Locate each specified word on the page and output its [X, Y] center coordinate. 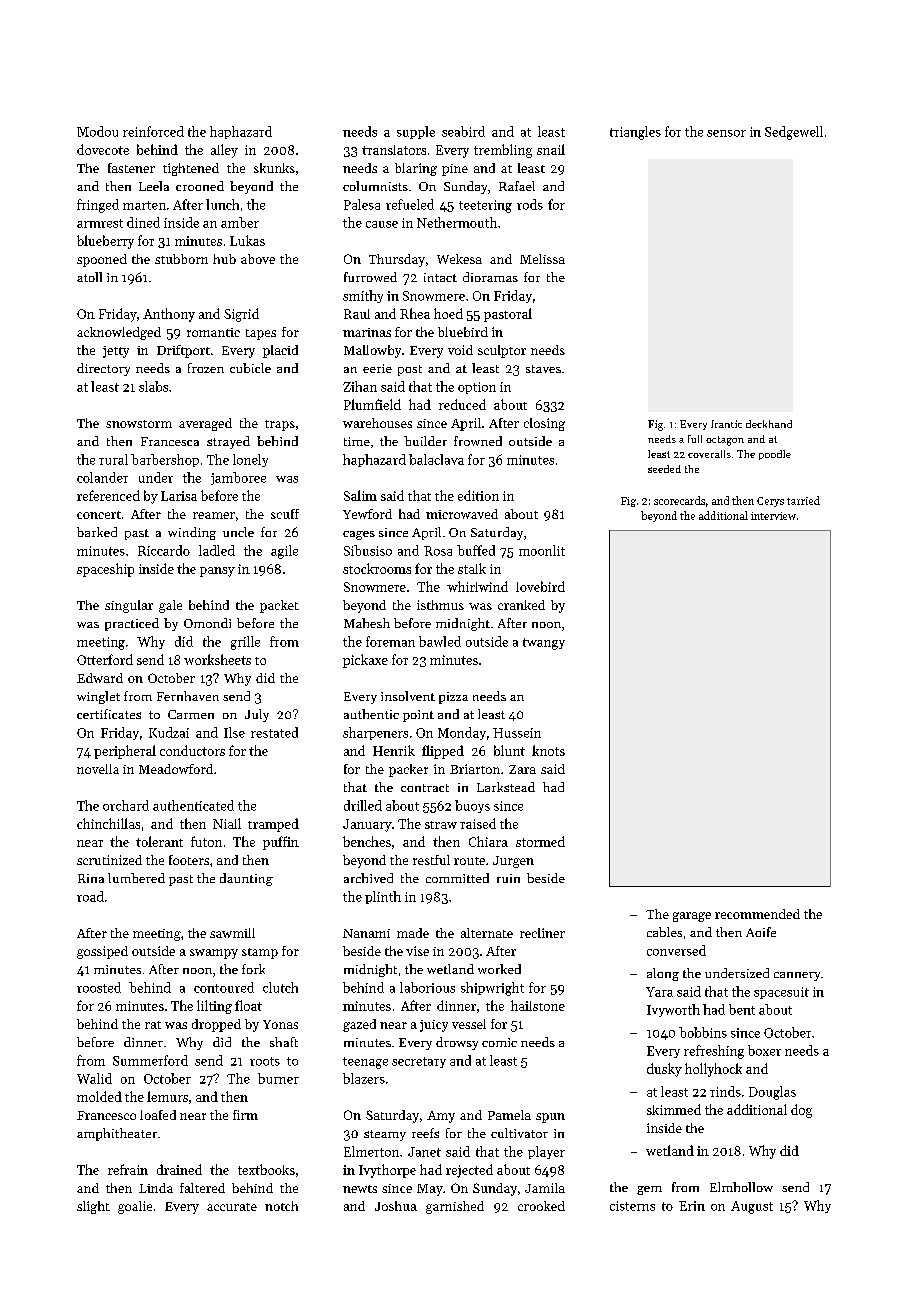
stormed [540, 841]
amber [240, 222]
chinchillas [108, 823]
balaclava [436, 459]
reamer [214, 515]
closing [544, 424]
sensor [726, 133]
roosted [99, 987]
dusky [664, 1070]
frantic [726, 424]
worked [499, 969]
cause [382, 224]
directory [103, 369]
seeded [664, 469]
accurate [232, 1207]
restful [431, 860]
